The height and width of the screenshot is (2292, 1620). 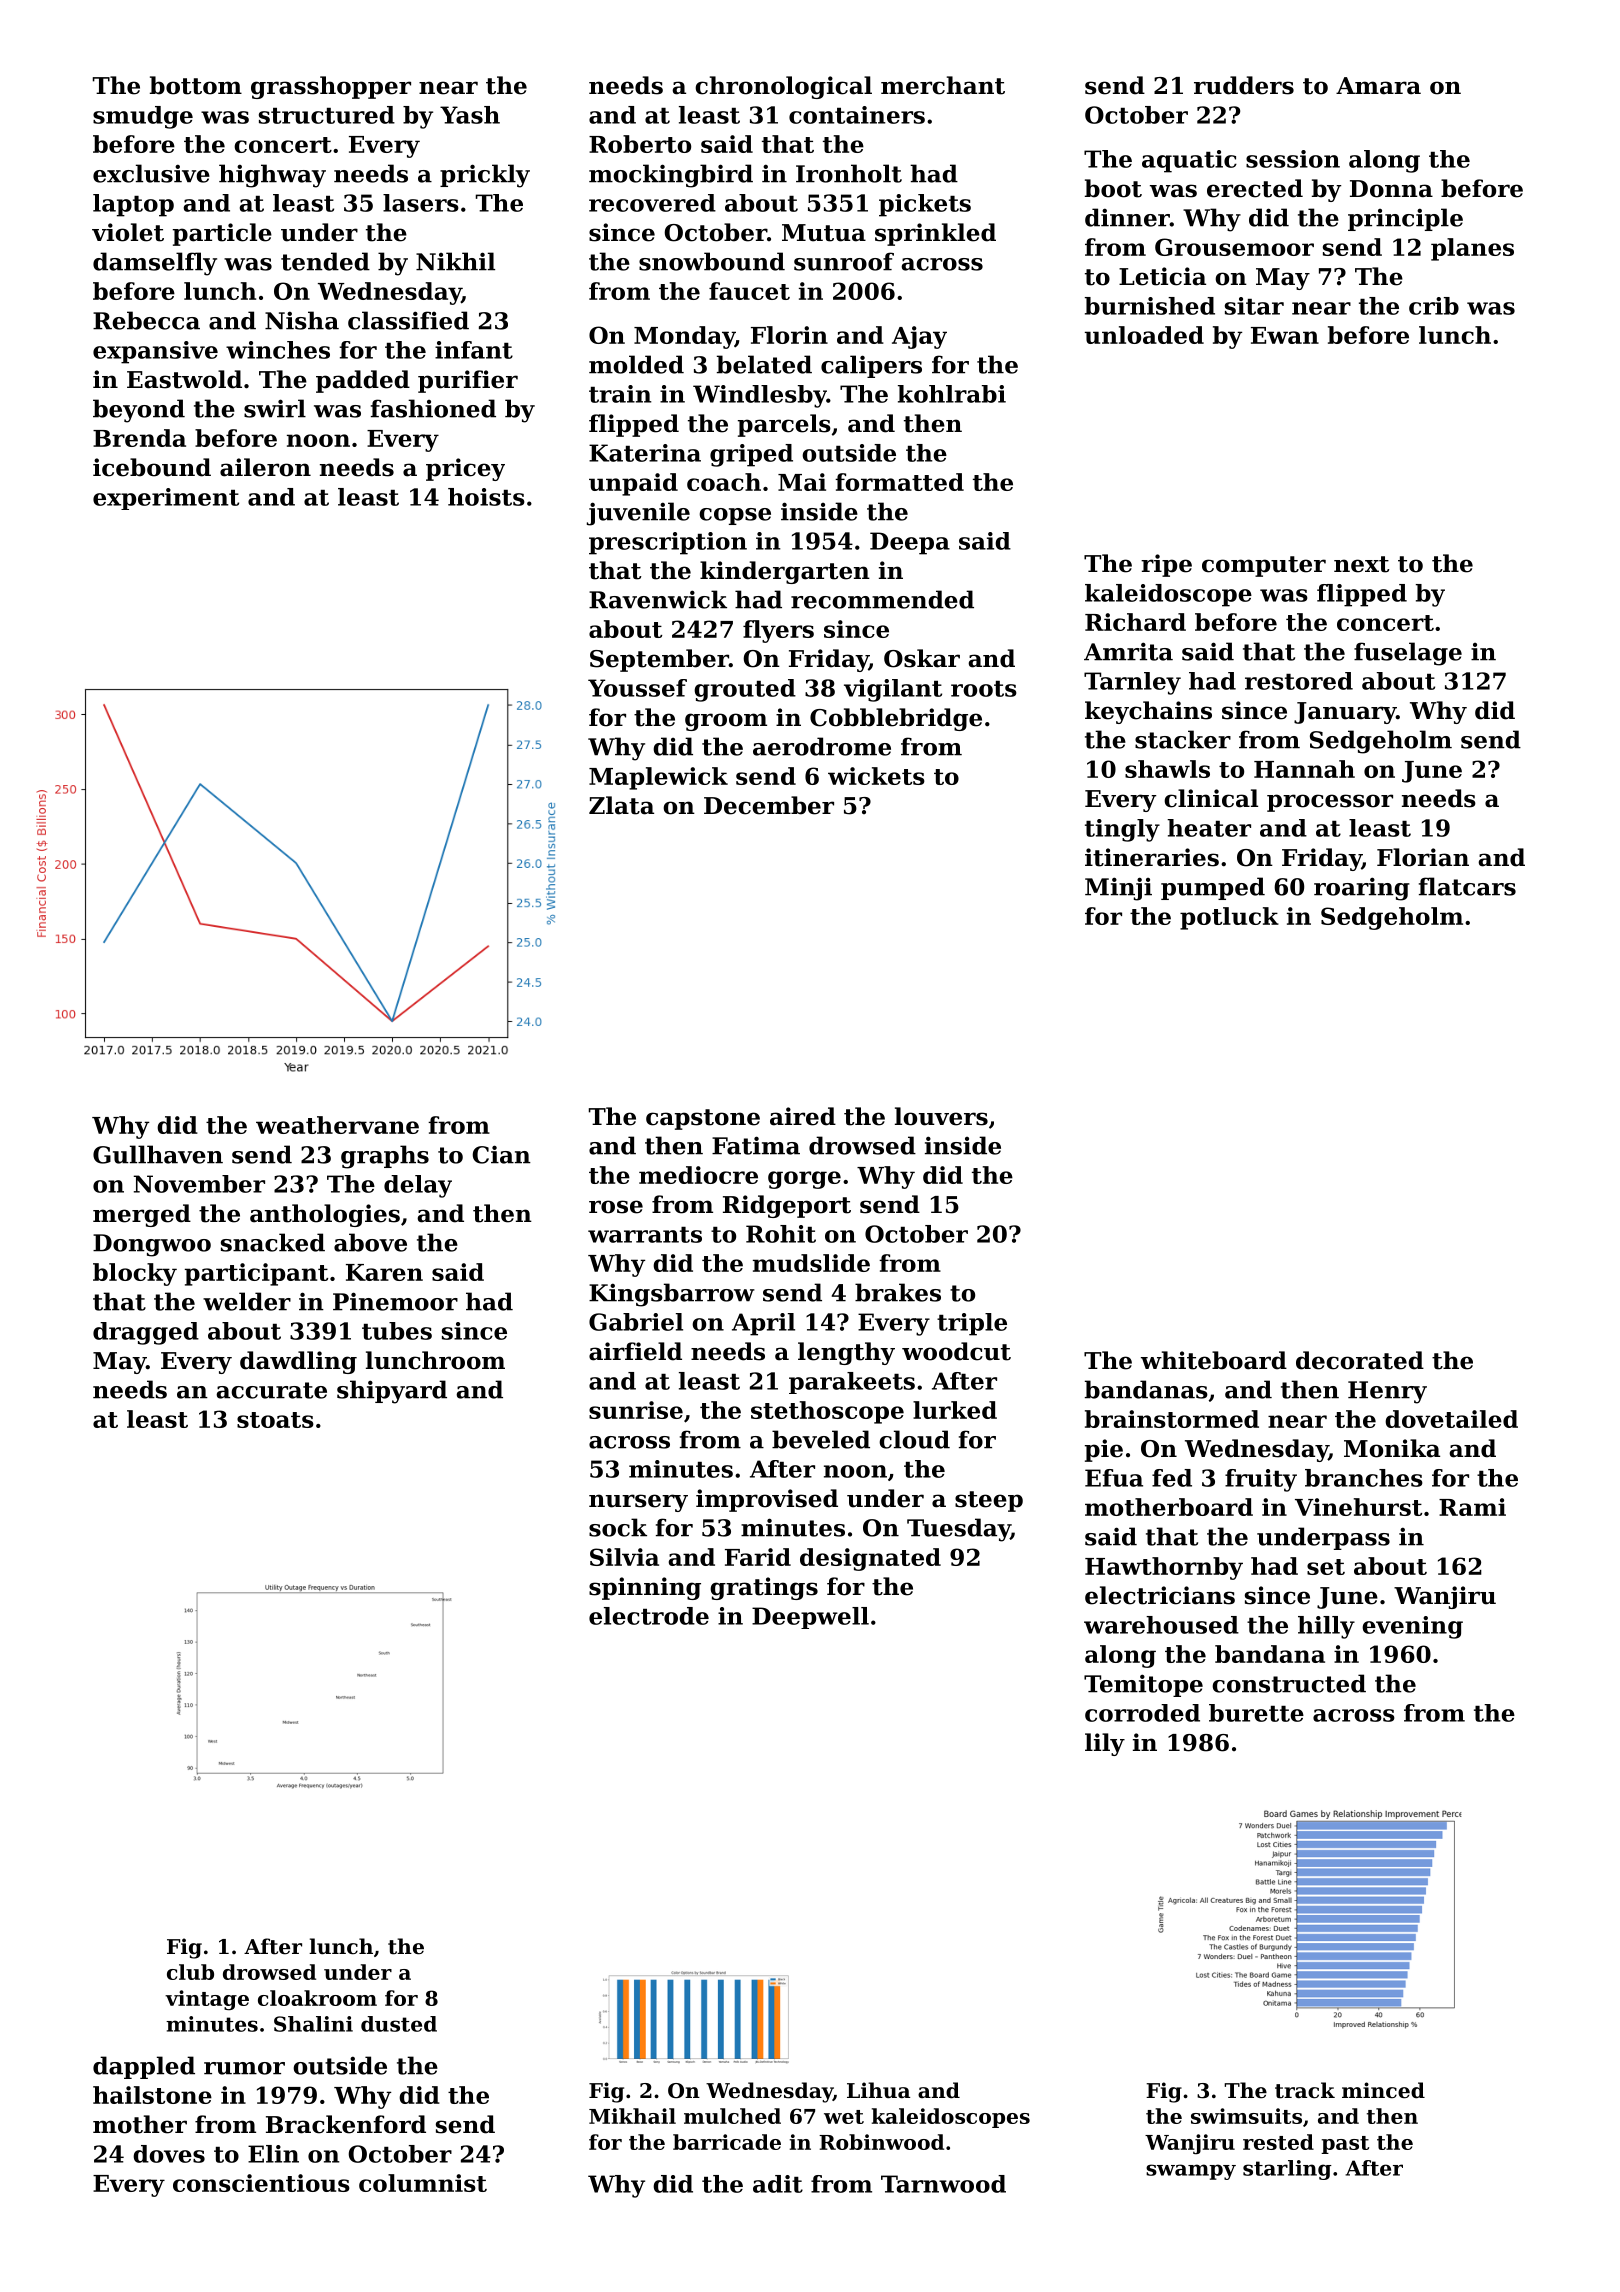 I want to click on potluck, so click(x=1229, y=918).
